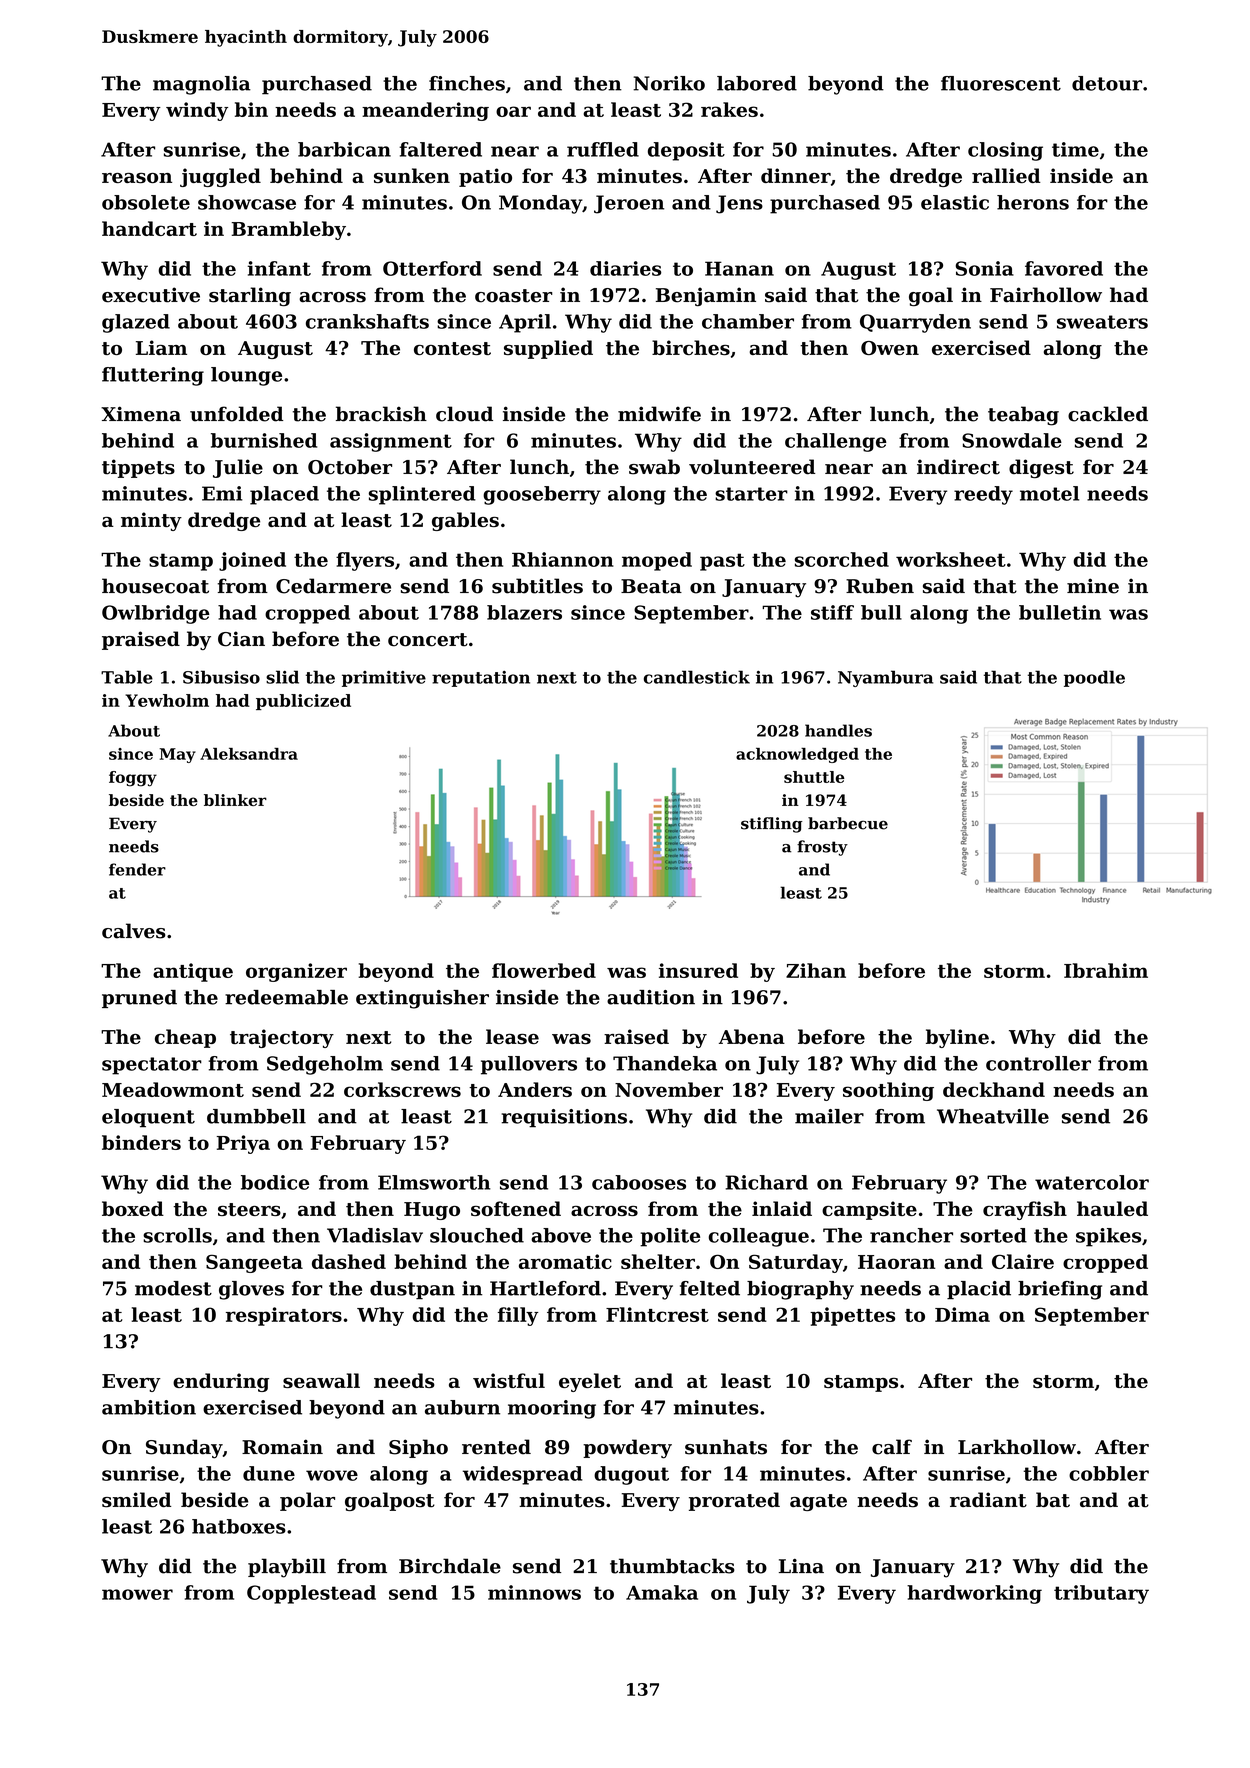  I want to click on indirect, so click(958, 467).
